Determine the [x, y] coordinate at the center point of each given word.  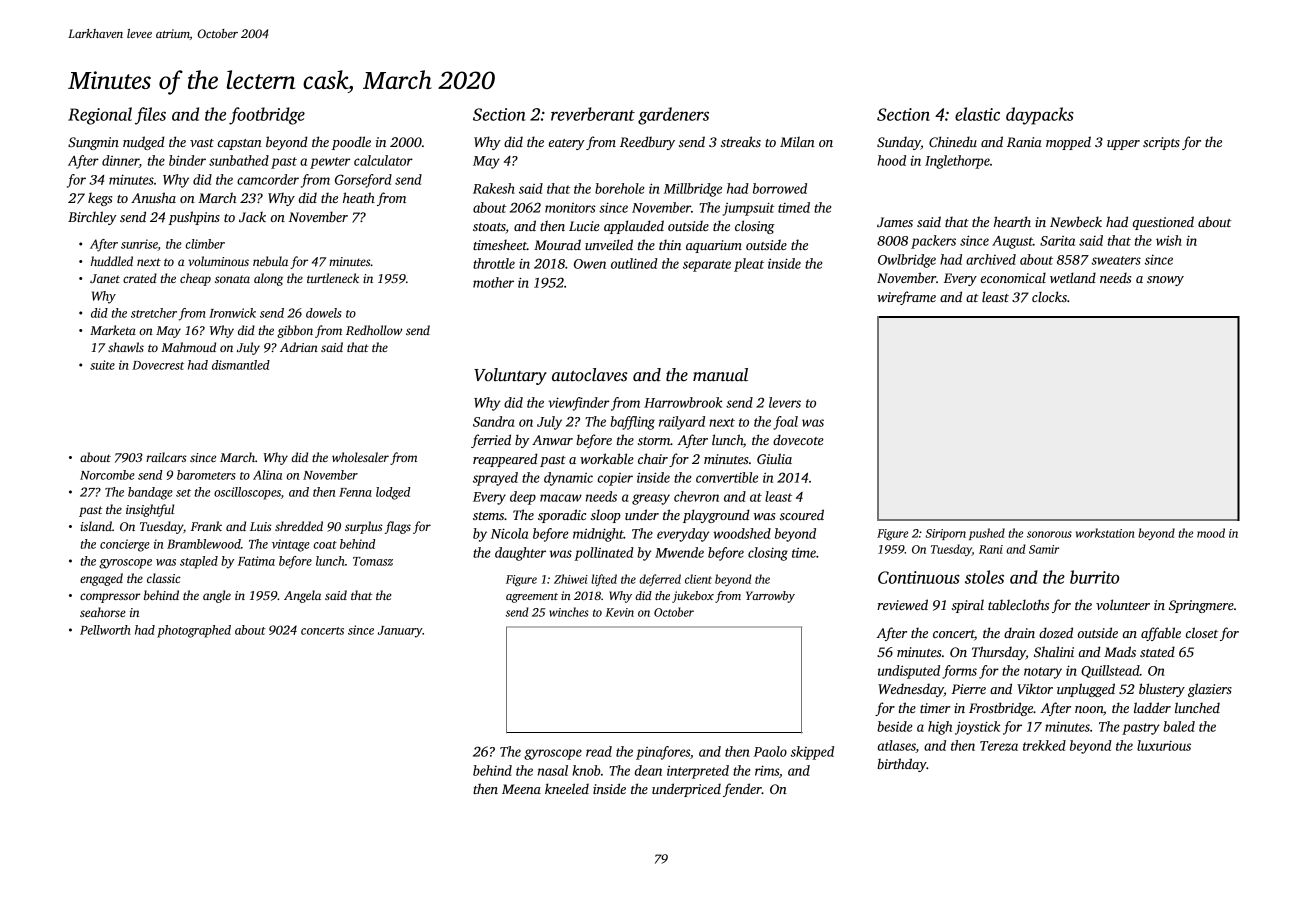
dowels [324, 313]
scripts [1161, 143]
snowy [1165, 281]
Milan [797, 141]
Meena [521, 789]
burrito [1094, 577]
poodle [351, 143]
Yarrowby [770, 597]
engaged [101, 579]
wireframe [906, 298]
